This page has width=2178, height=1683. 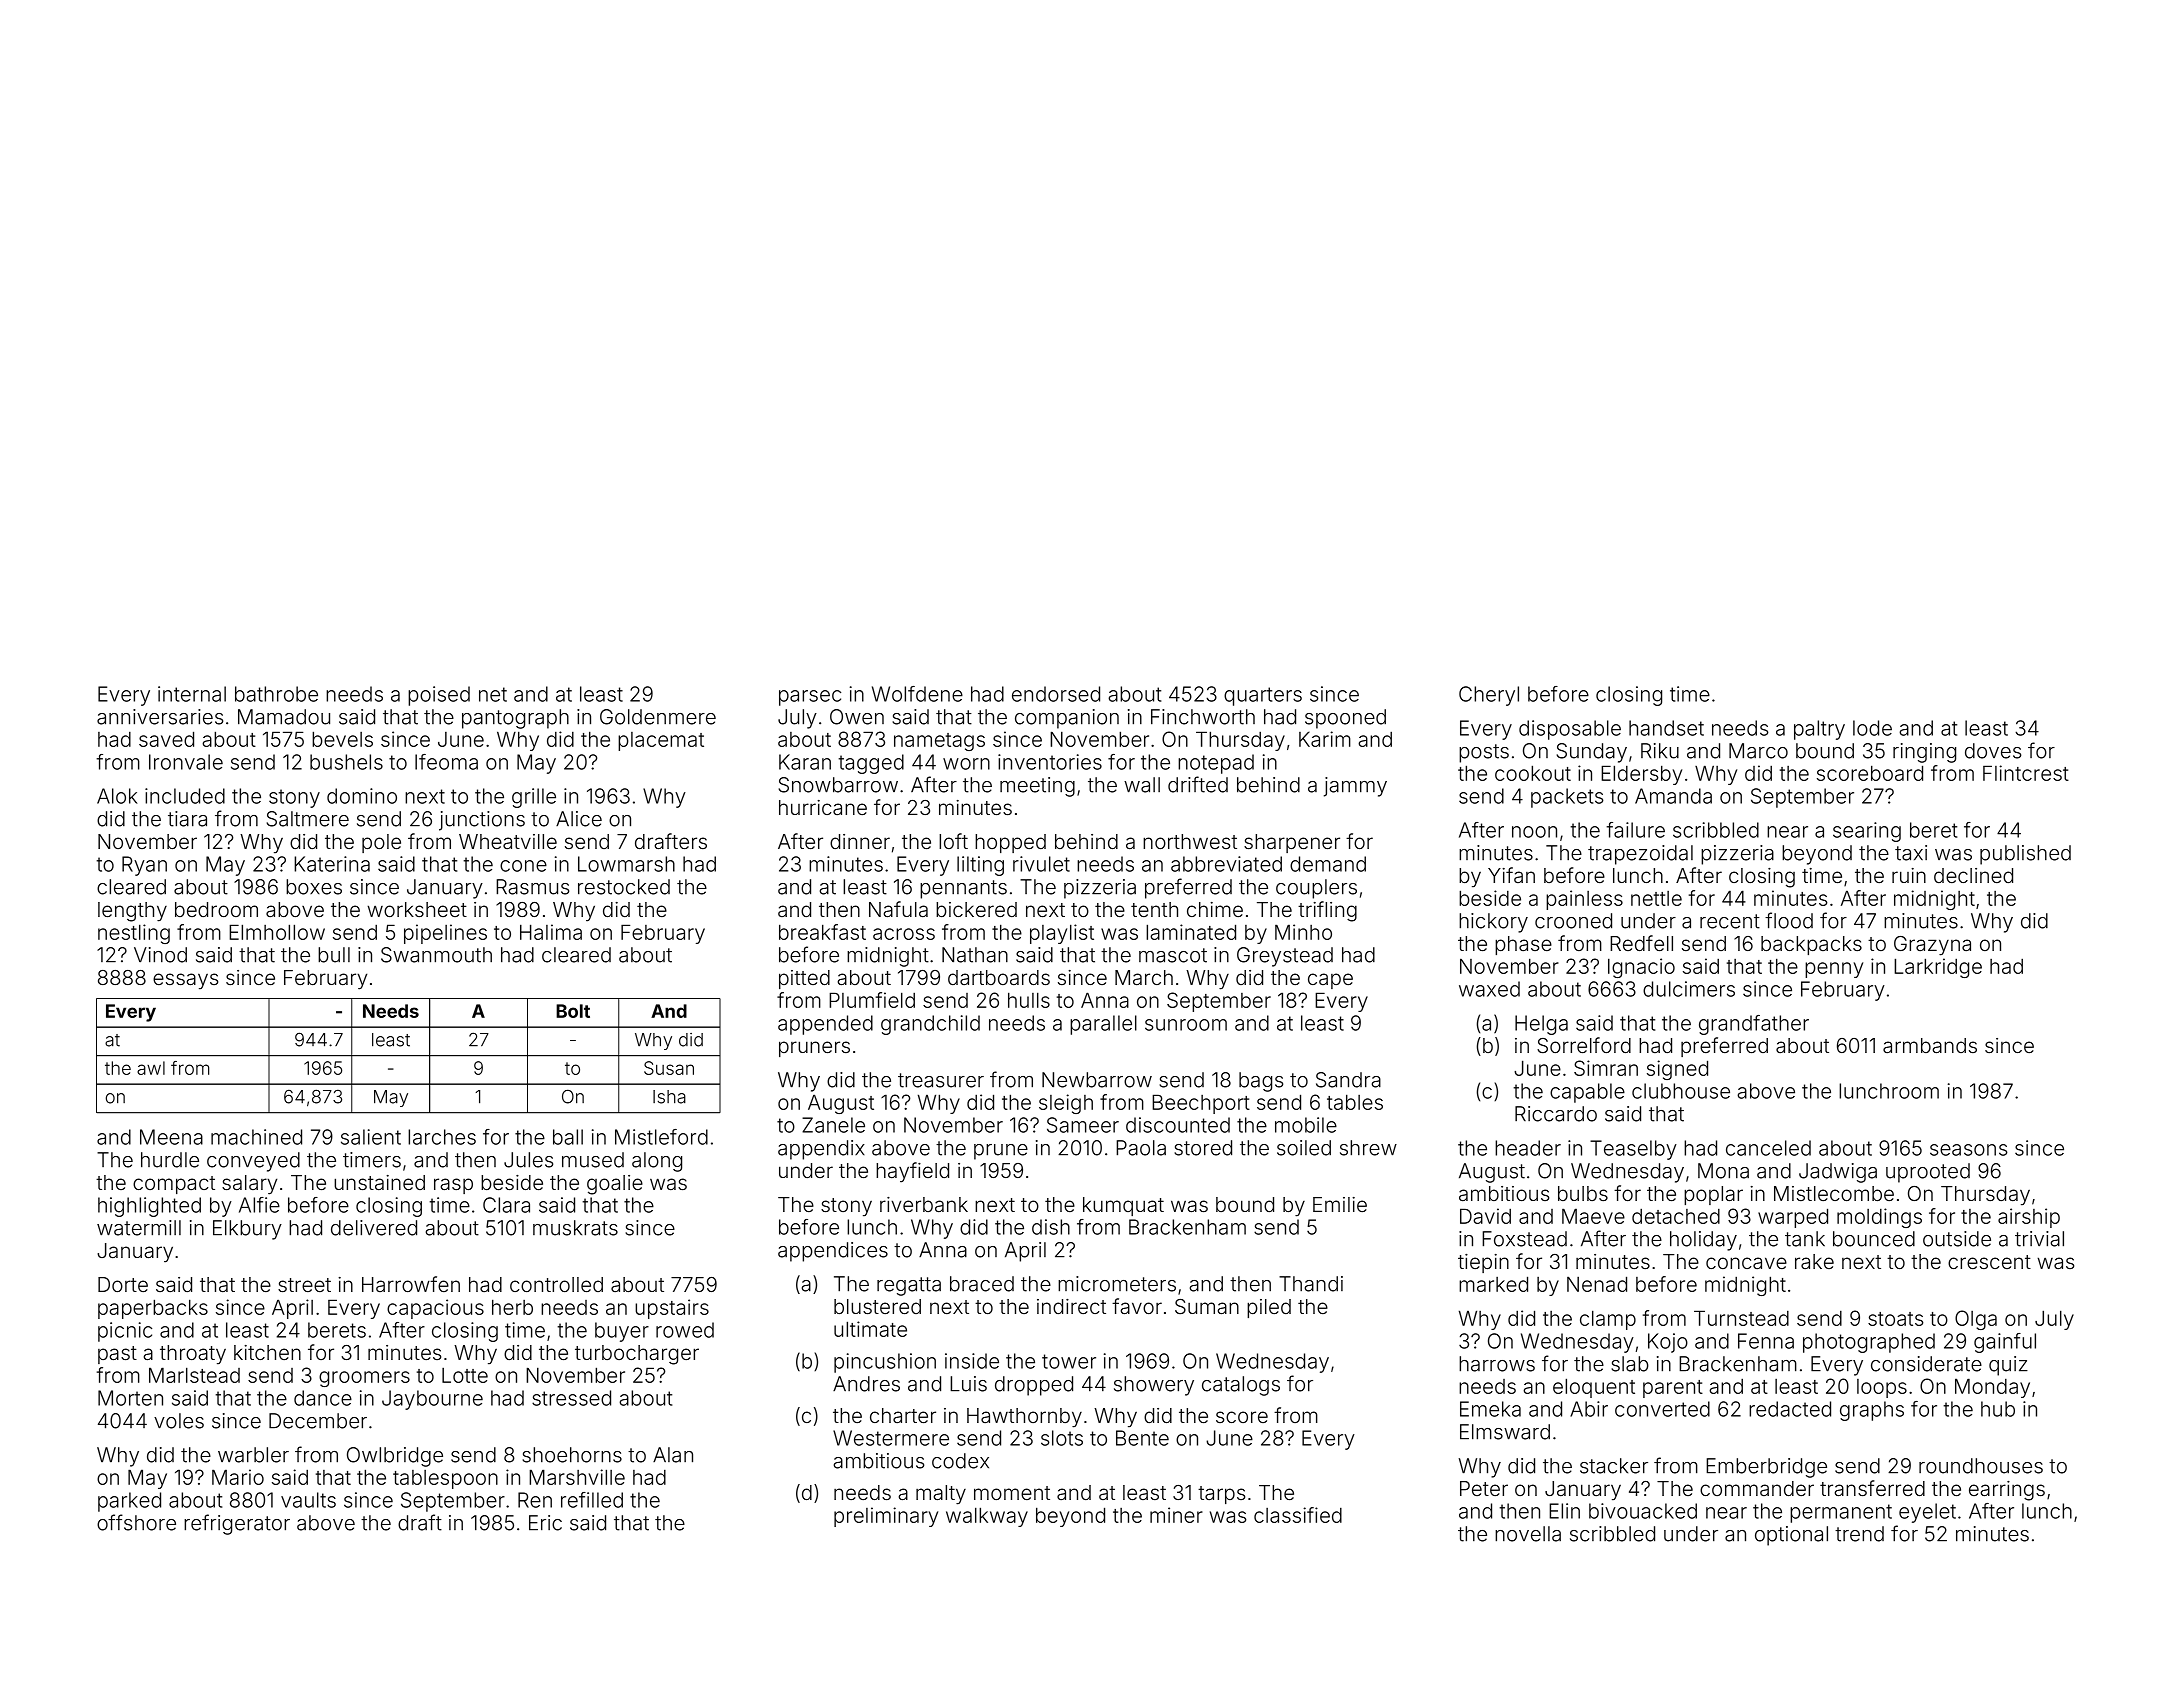 What do you see at coordinates (1673, 796) in the page?
I see `Amanda` at bounding box center [1673, 796].
